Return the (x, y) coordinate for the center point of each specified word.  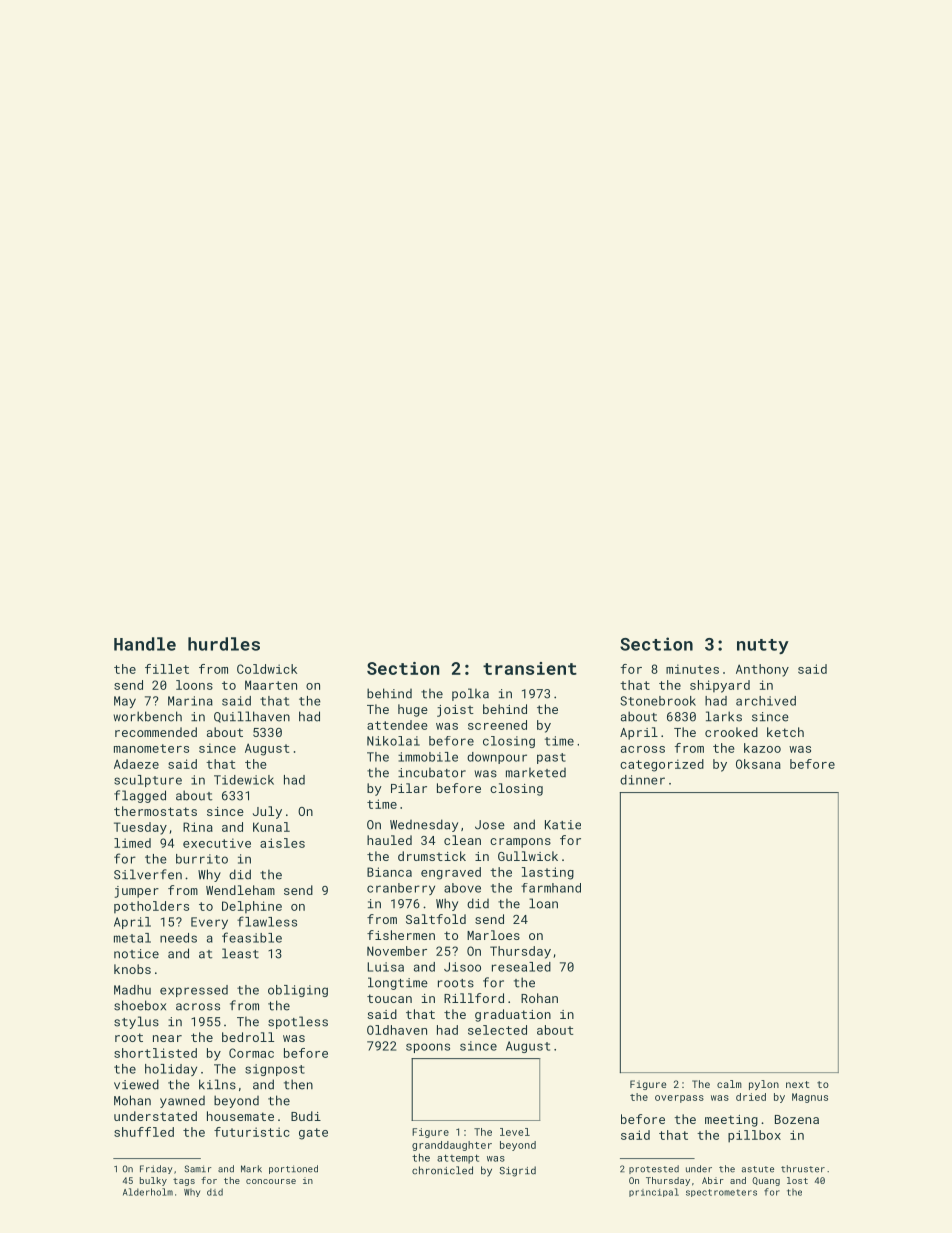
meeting (731, 1121)
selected (497, 1030)
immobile (428, 757)
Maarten (271, 685)
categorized (662, 765)
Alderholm (148, 1192)
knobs (132, 969)
